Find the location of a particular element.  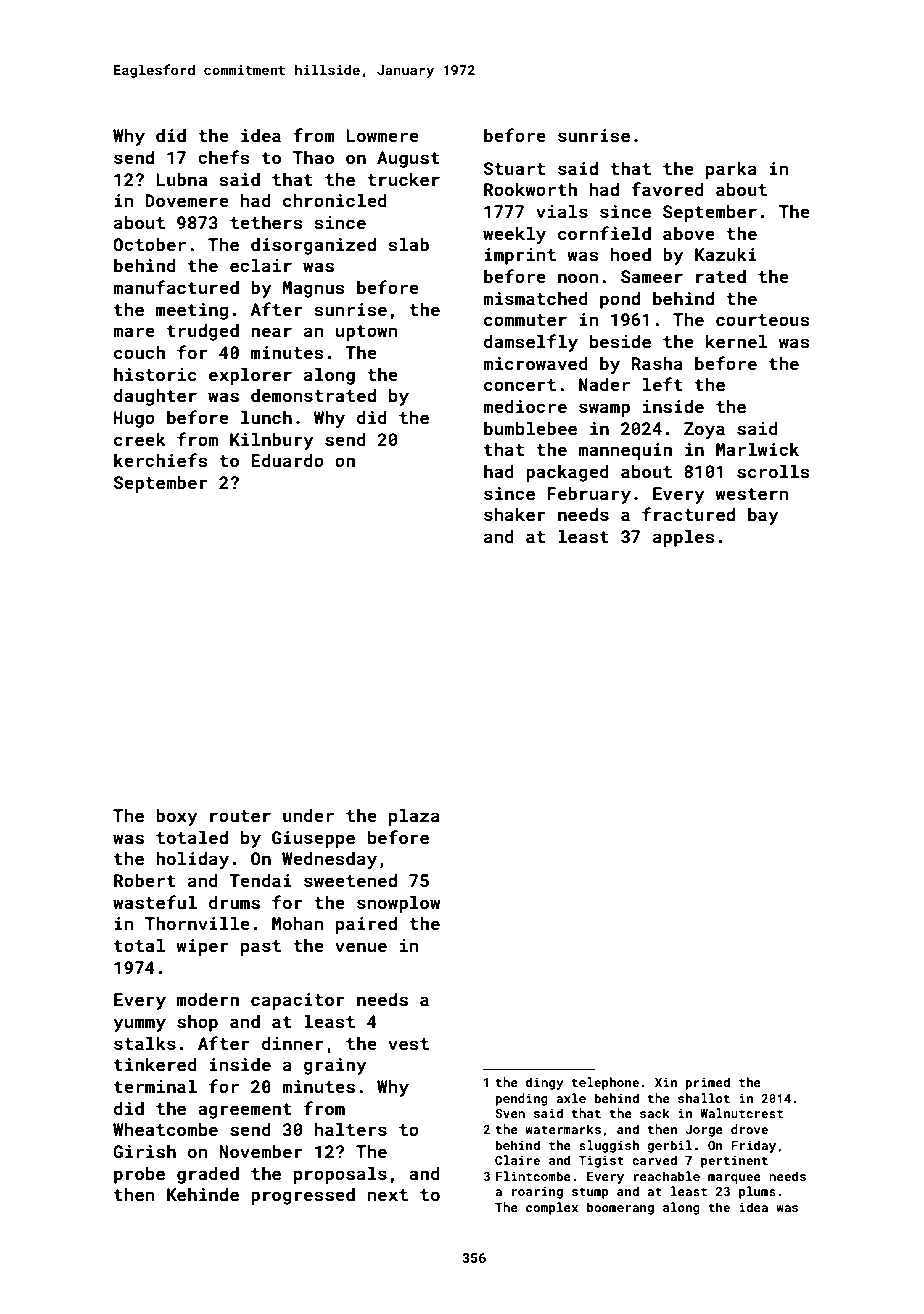

bumblebee is located at coordinates (530, 428).
